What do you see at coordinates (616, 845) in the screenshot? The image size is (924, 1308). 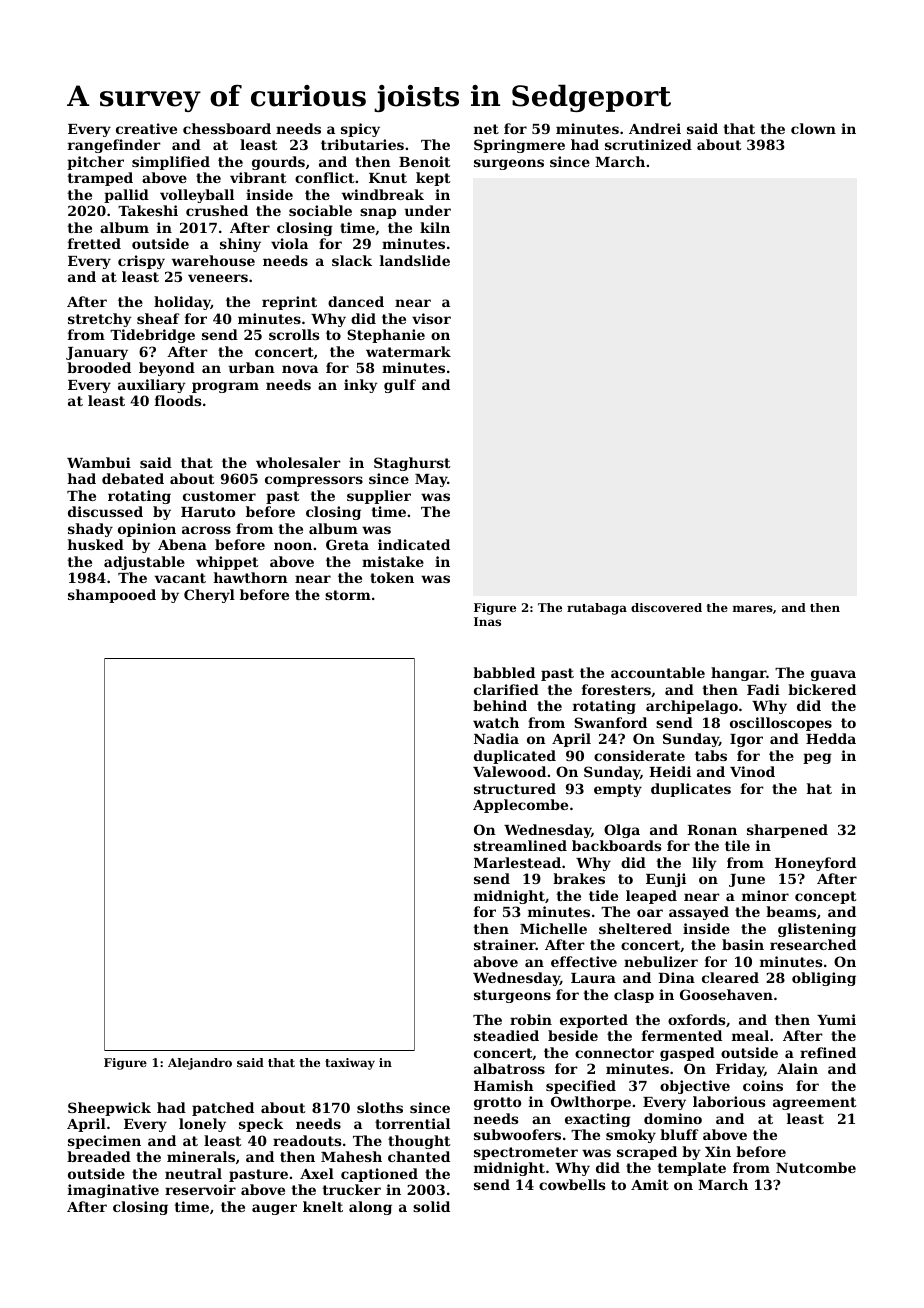 I see `backboards` at bounding box center [616, 845].
